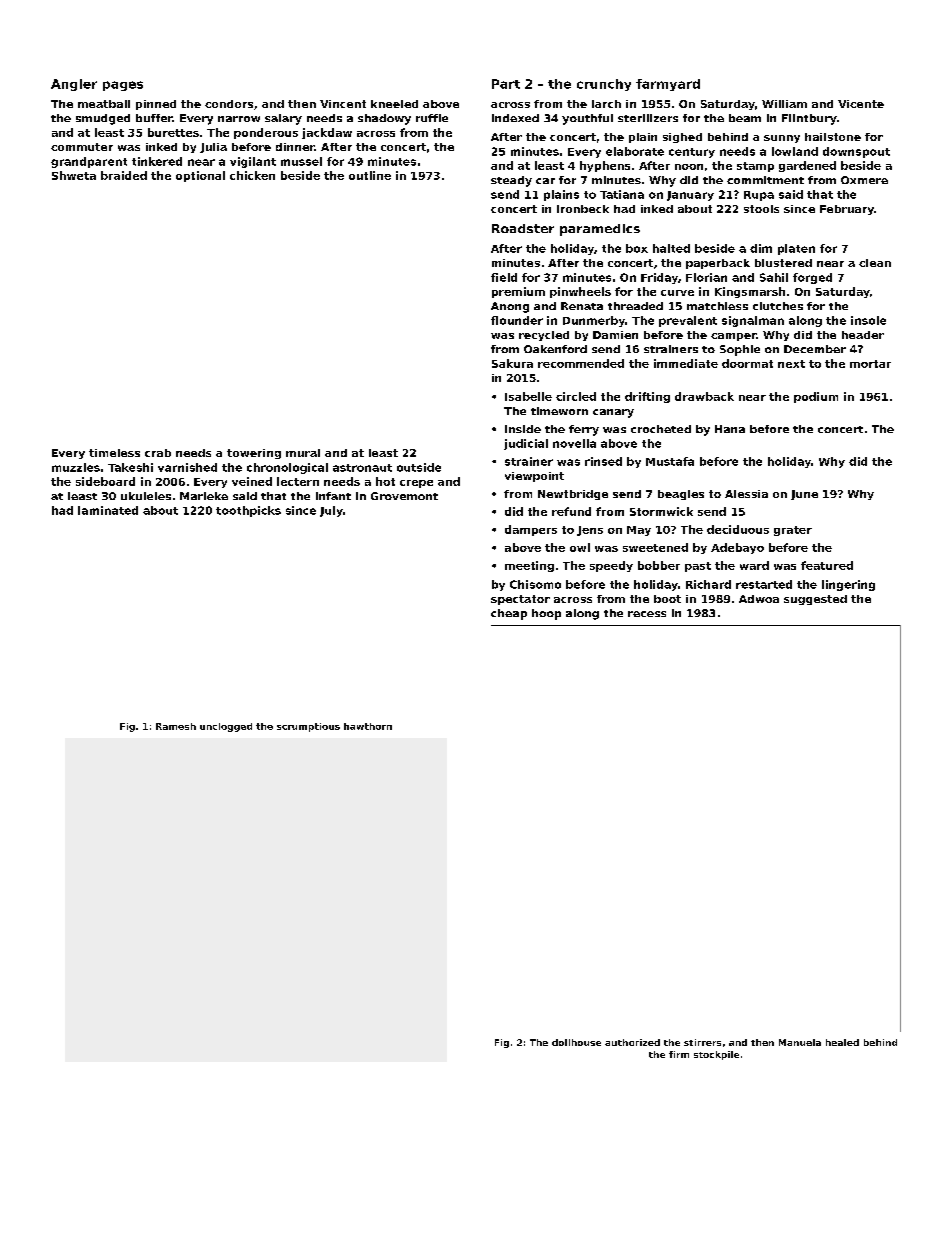 Image resolution: width=952 pixels, height=1233 pixels. What do you see at coordinates (847, 210) in the screenshot?
I see `February` at bounding box center [847, 210].
